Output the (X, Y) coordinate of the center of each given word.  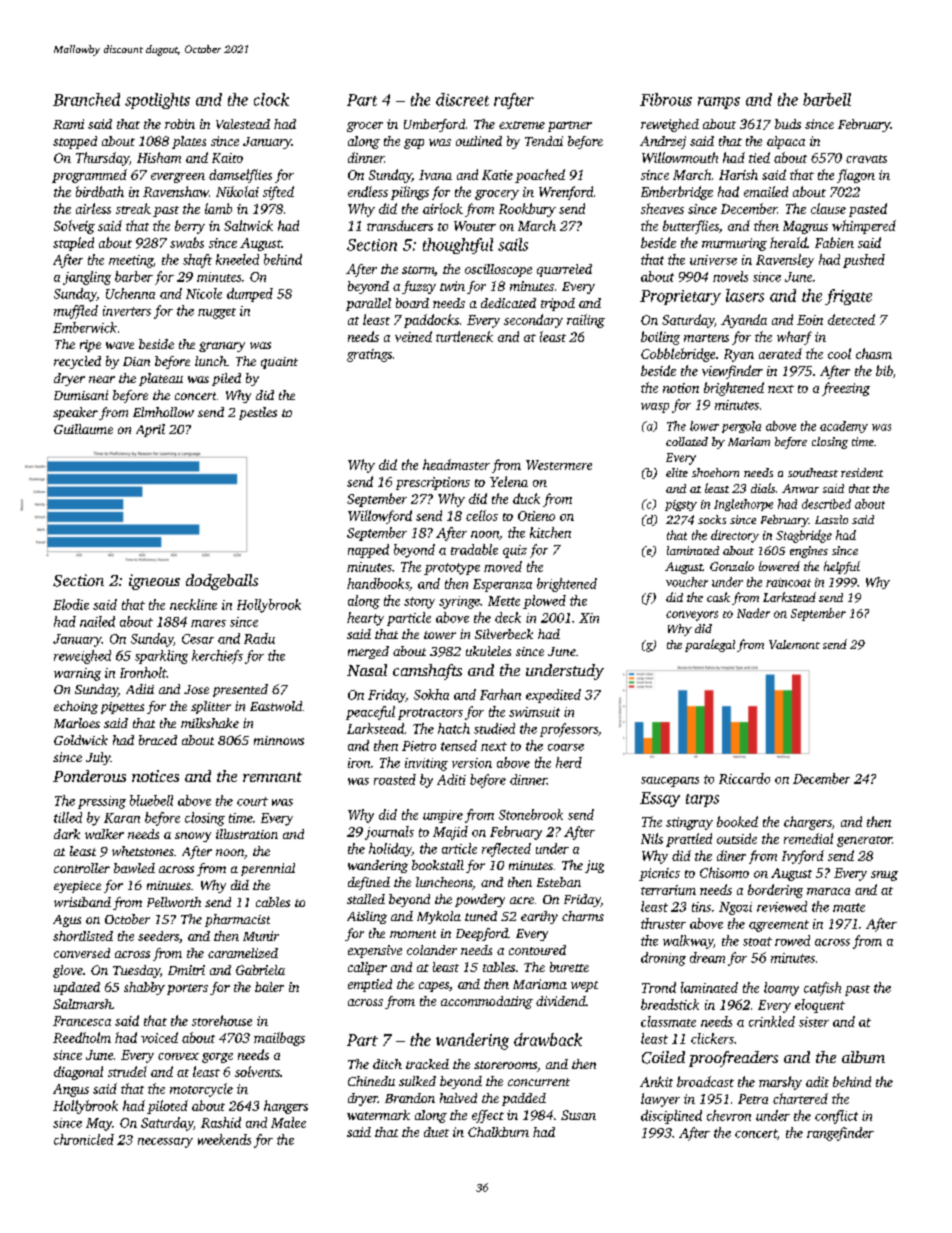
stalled (366, 899)
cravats (866, 159)
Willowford (380, 517)
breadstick (670, 1004)
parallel (368, 304)
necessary (165, 1143)
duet (436, 1132)
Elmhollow (163, 412)
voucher (687, 582)
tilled (68, 817)
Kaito (227, 158)
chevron (729, 1115)
